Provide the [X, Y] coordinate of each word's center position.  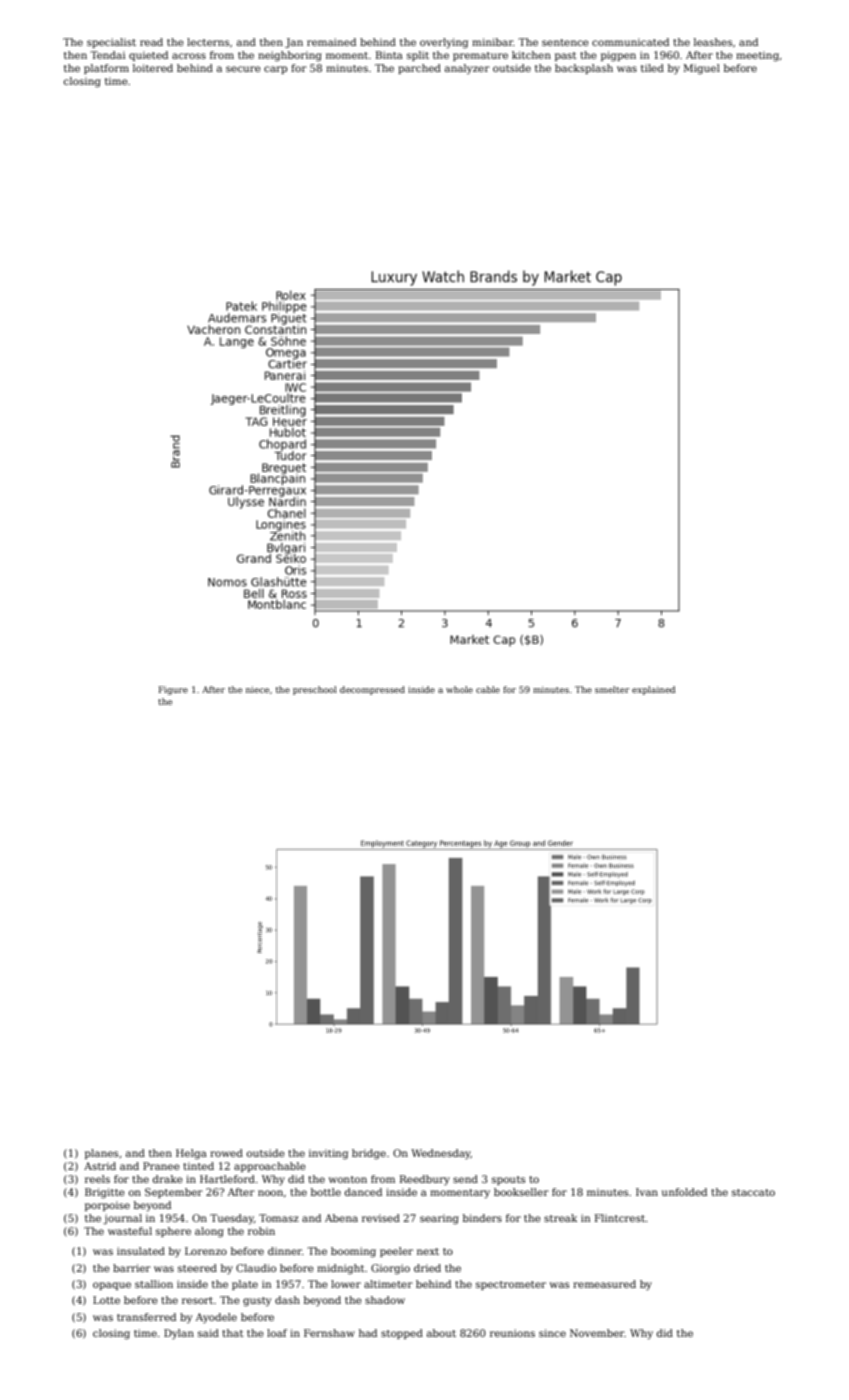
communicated [630, 42]
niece [257, 689]
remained [331, 42]
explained [653, 690]
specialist [111, 43]
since [552, 1333]
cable [488, 689]
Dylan [179, 1334]
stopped [402, 1334]
